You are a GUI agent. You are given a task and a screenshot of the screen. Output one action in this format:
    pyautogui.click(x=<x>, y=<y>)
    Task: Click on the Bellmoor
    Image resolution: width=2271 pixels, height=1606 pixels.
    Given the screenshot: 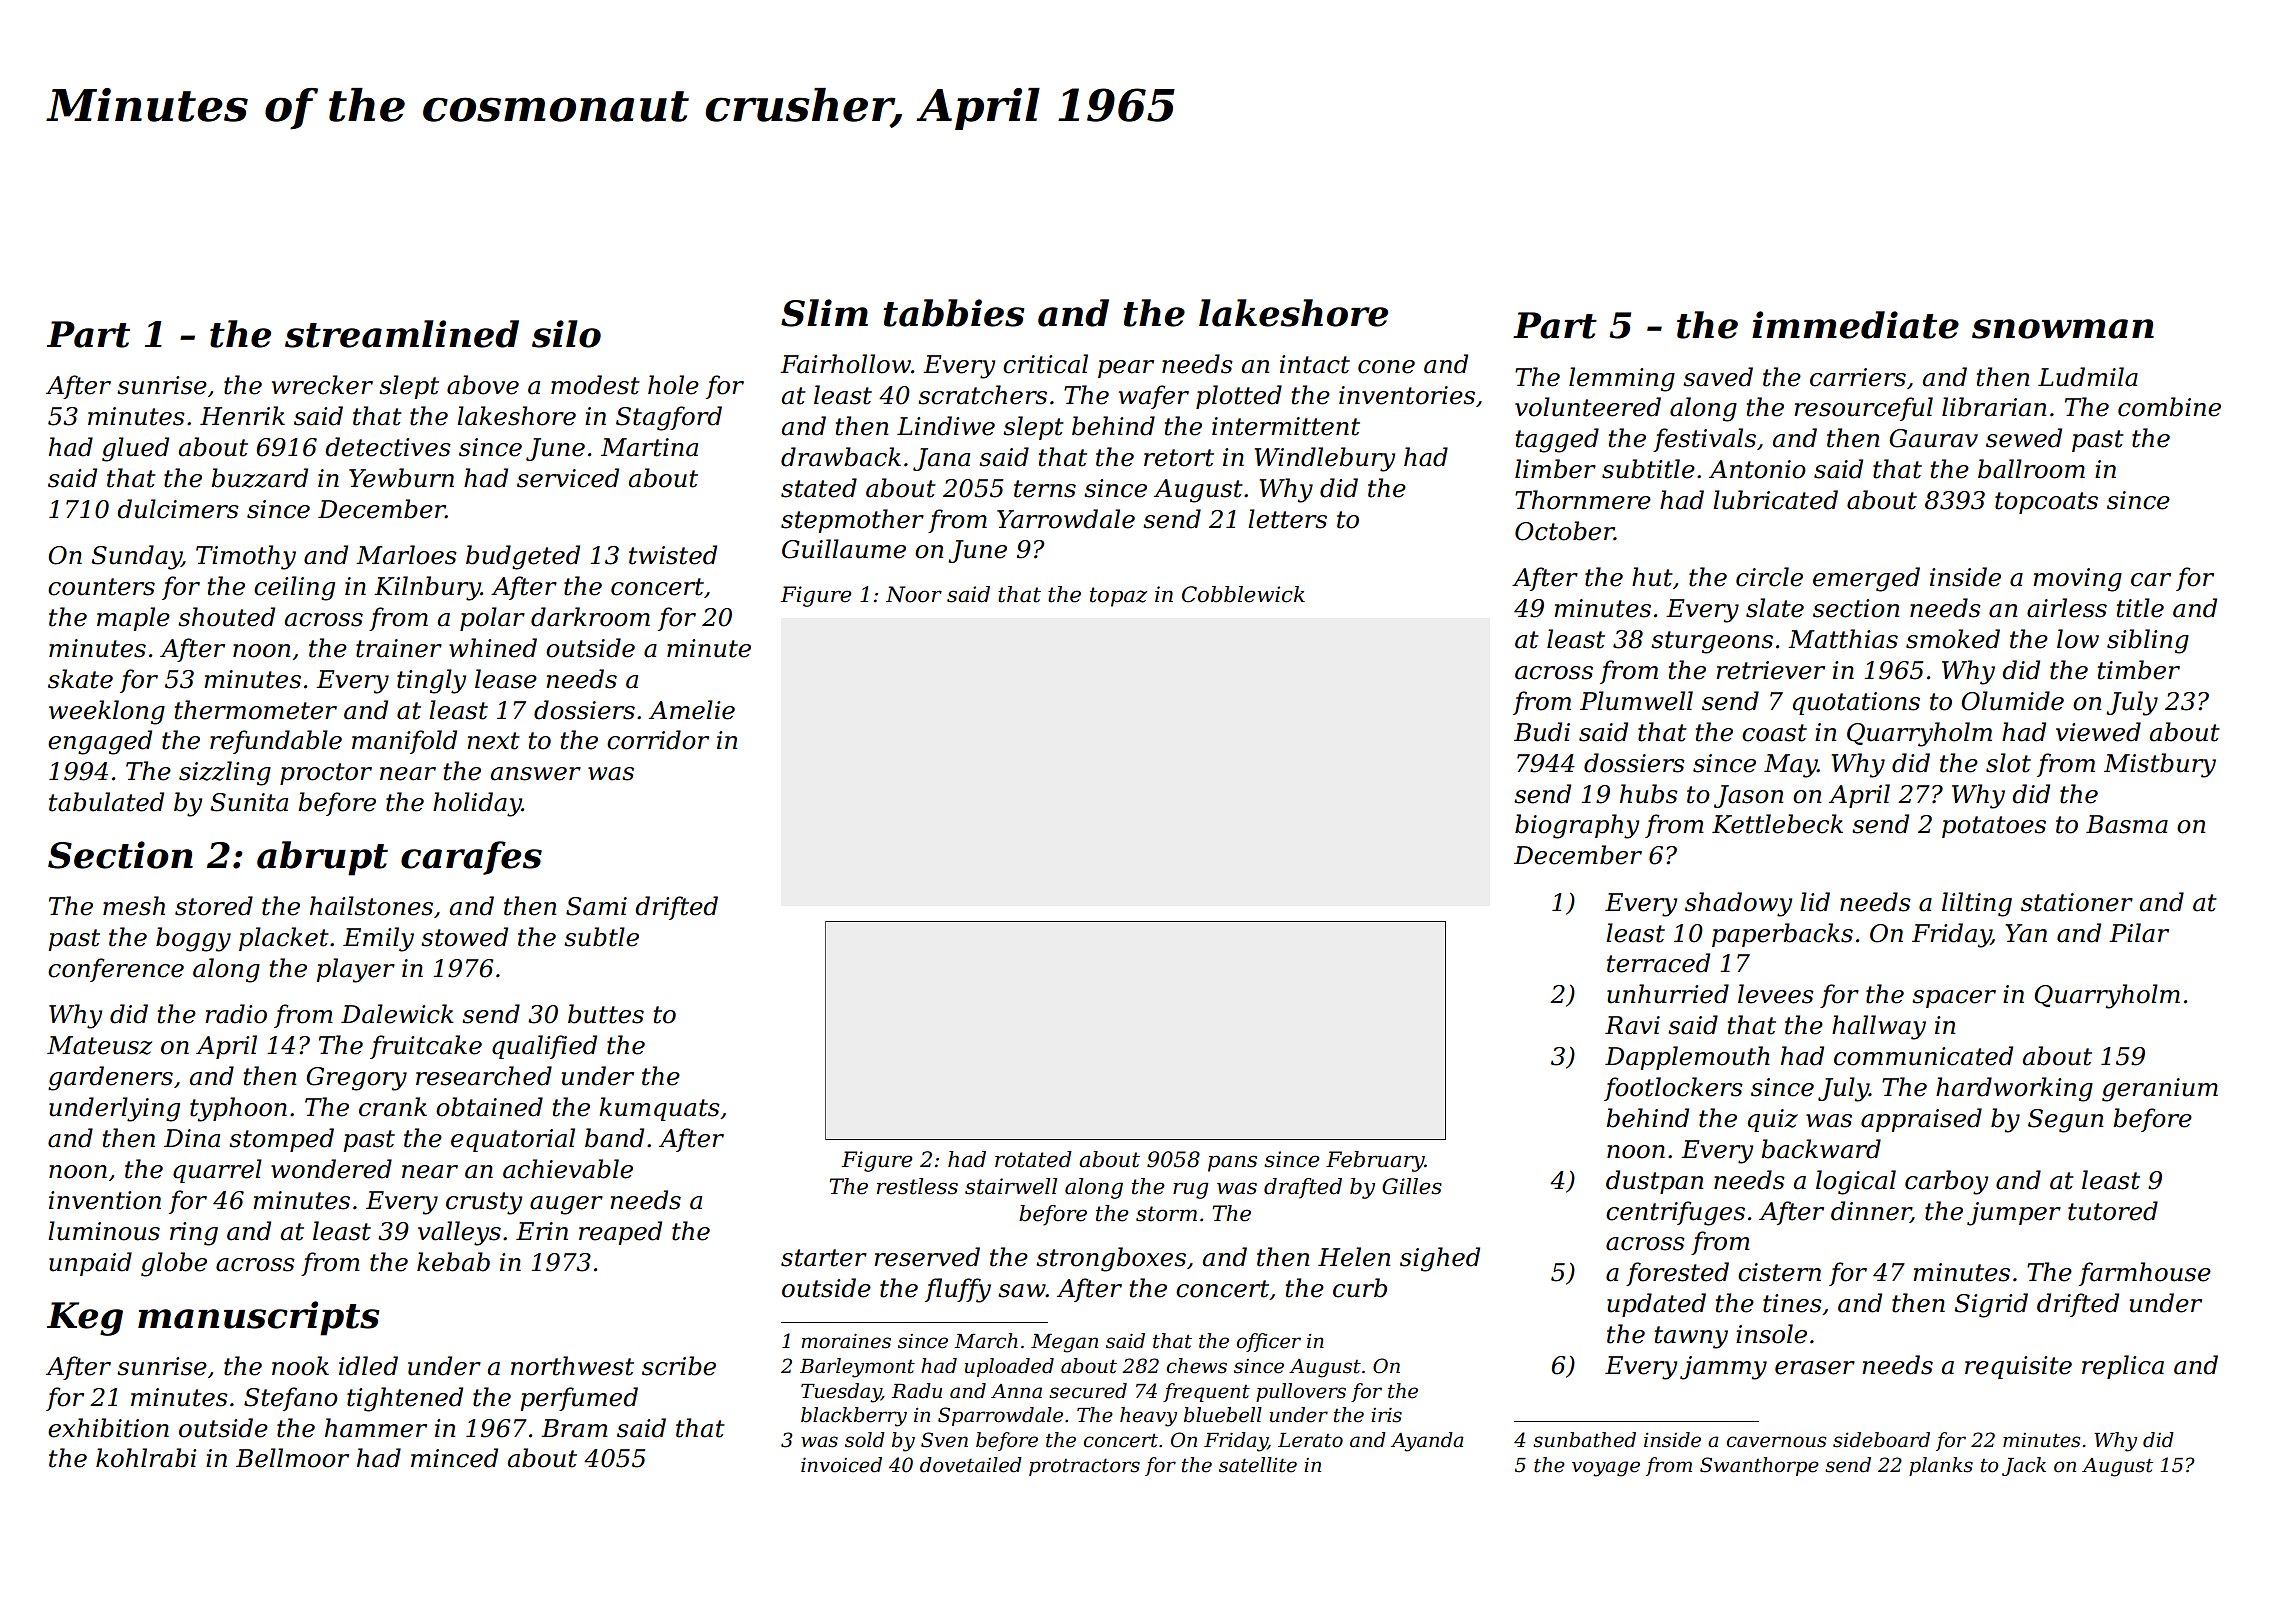 What is the action you would take?
    pyautogui.click(x=292, y=1458)
